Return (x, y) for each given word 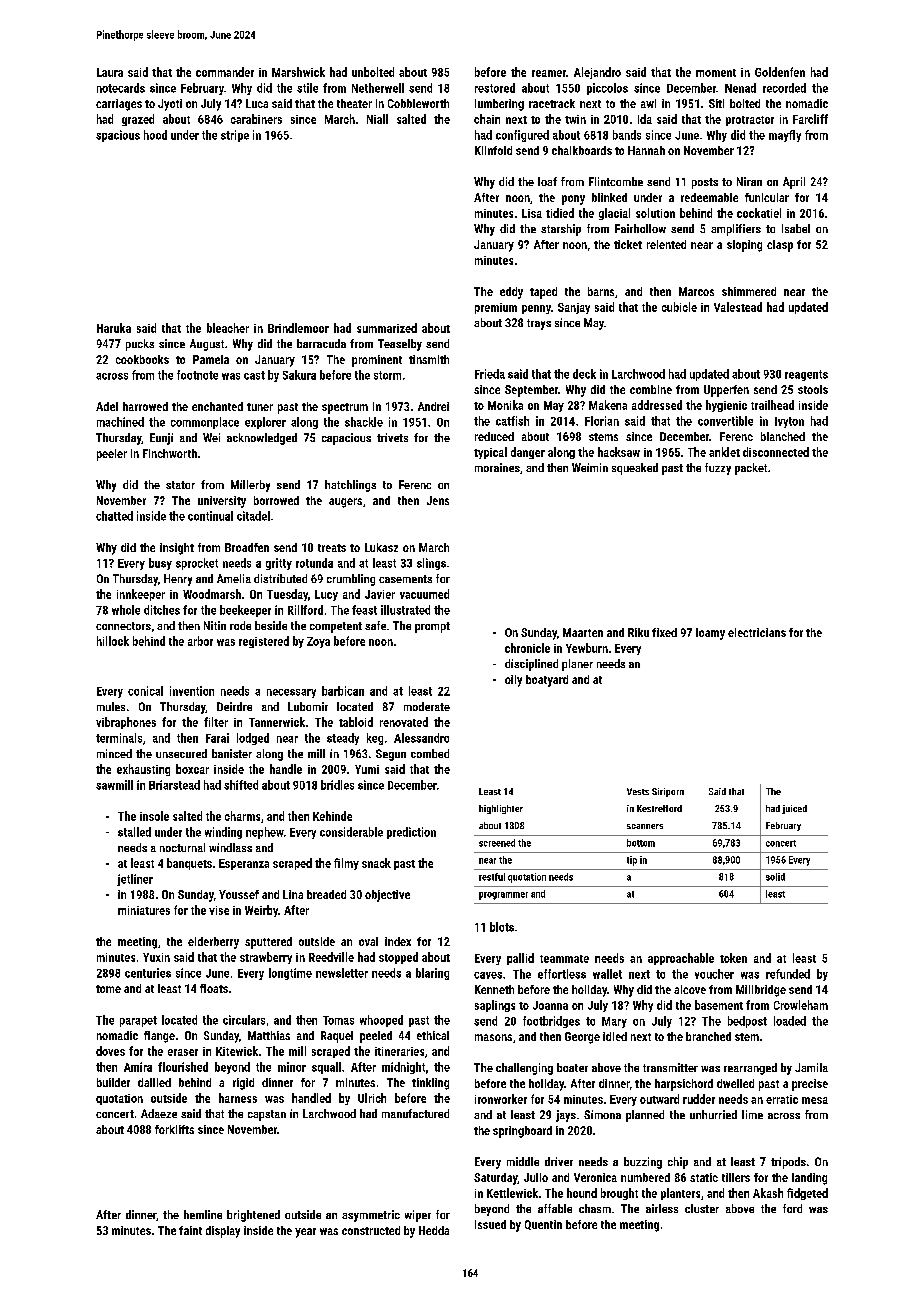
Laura (110, 72)
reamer (549, 73)
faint (190, 1230)
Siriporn (668, 792)
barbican (343, 691)
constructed (371, 1230)
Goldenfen (780, 72)
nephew (265, 833)
